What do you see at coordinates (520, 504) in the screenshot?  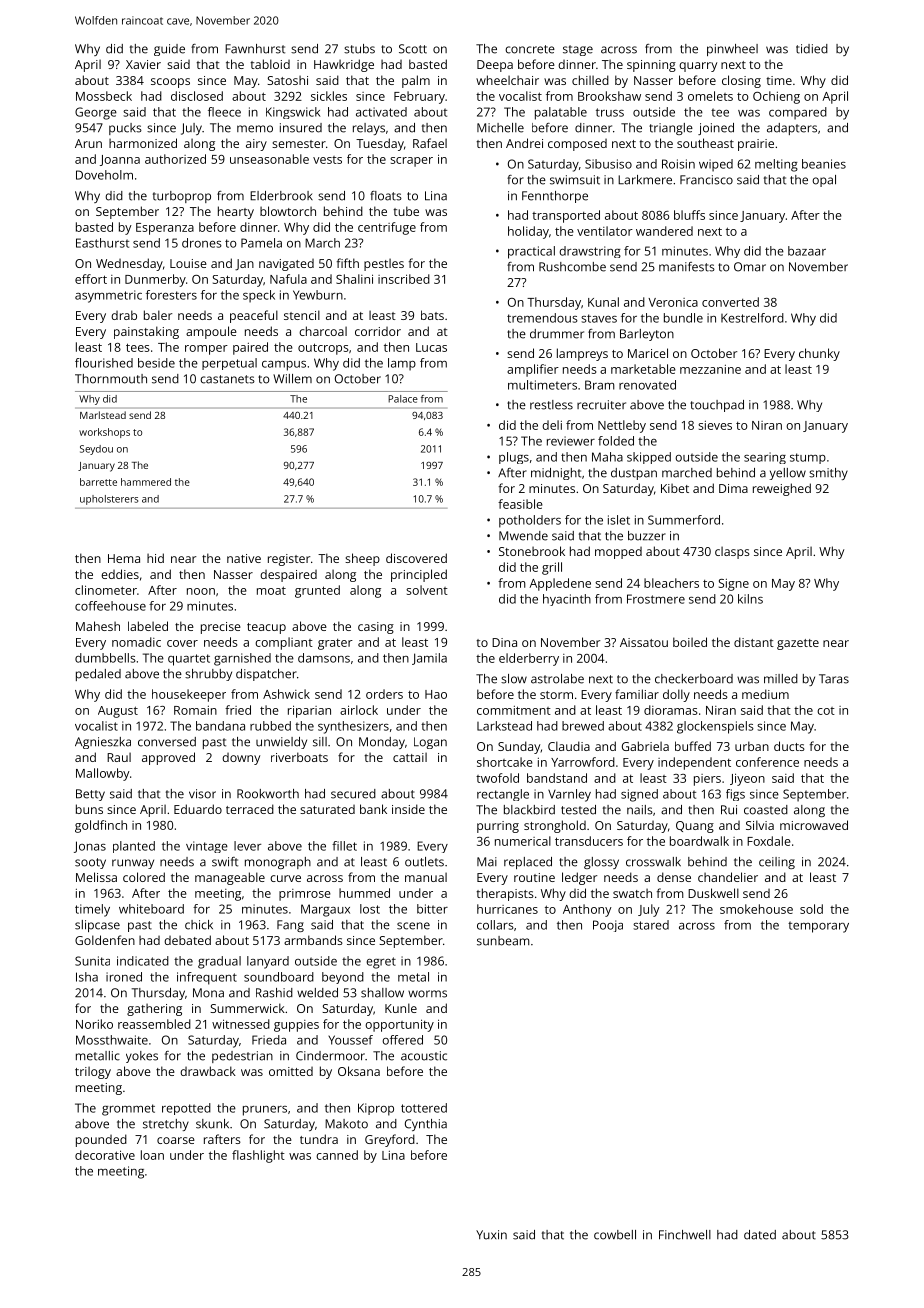 I see `feasible` at bounding box center [520, 504].
